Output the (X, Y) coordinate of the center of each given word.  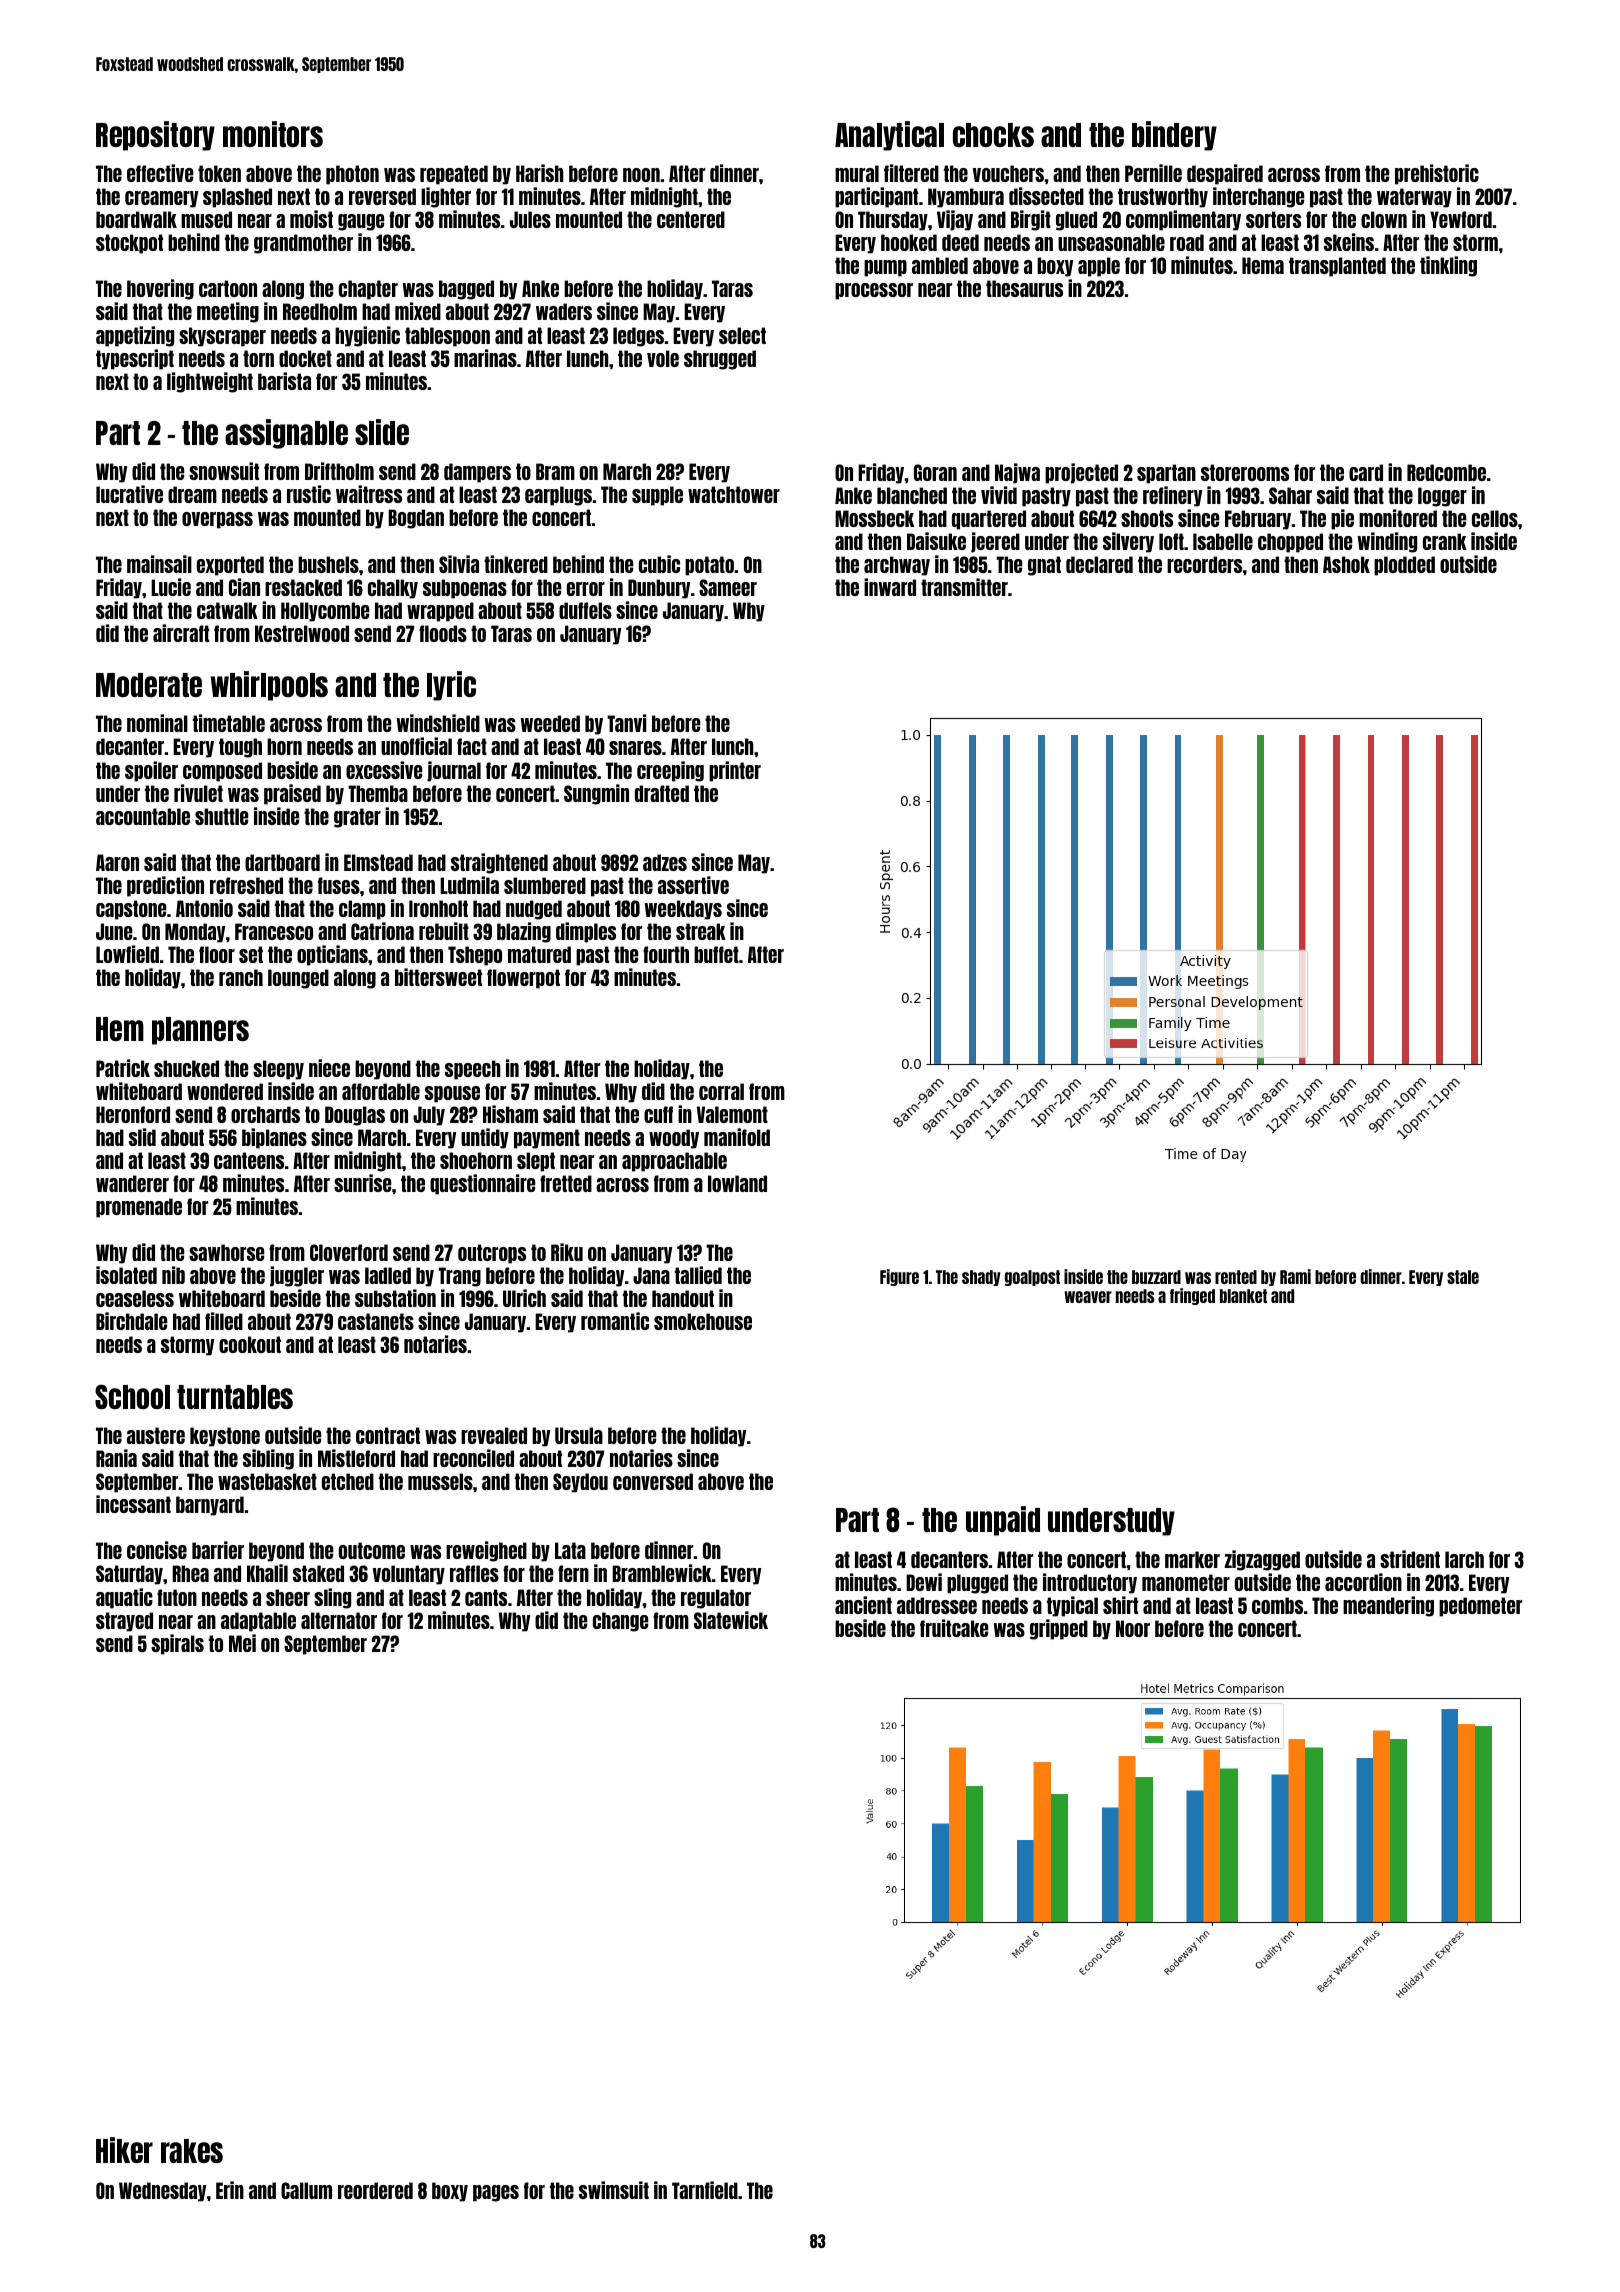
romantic (615, 1321)
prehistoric (1437, 174)
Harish (540, 173)
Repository (155, 136)
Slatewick (731, 1620)
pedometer (1480, 1607)
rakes (192, 2151)
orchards (265, 1114)
